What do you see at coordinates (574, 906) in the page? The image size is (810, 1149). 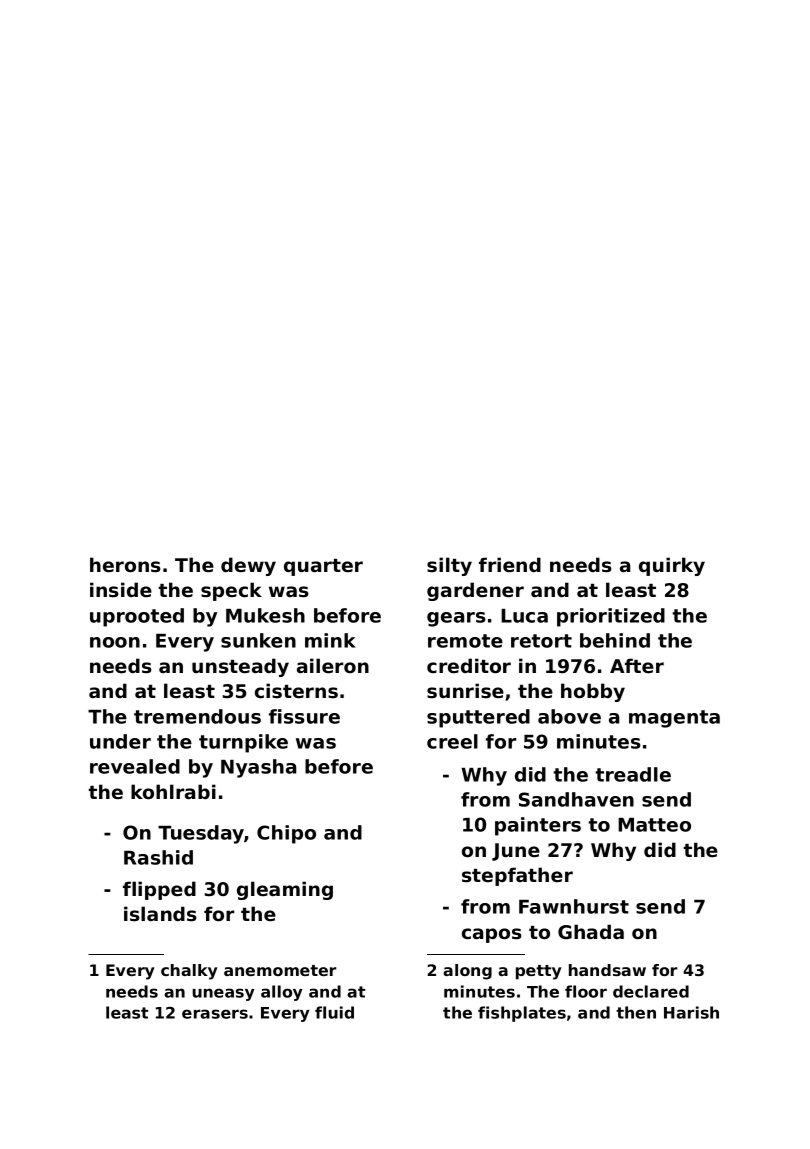 I see `Fawnhurst` at bounding box center [574, 906].
